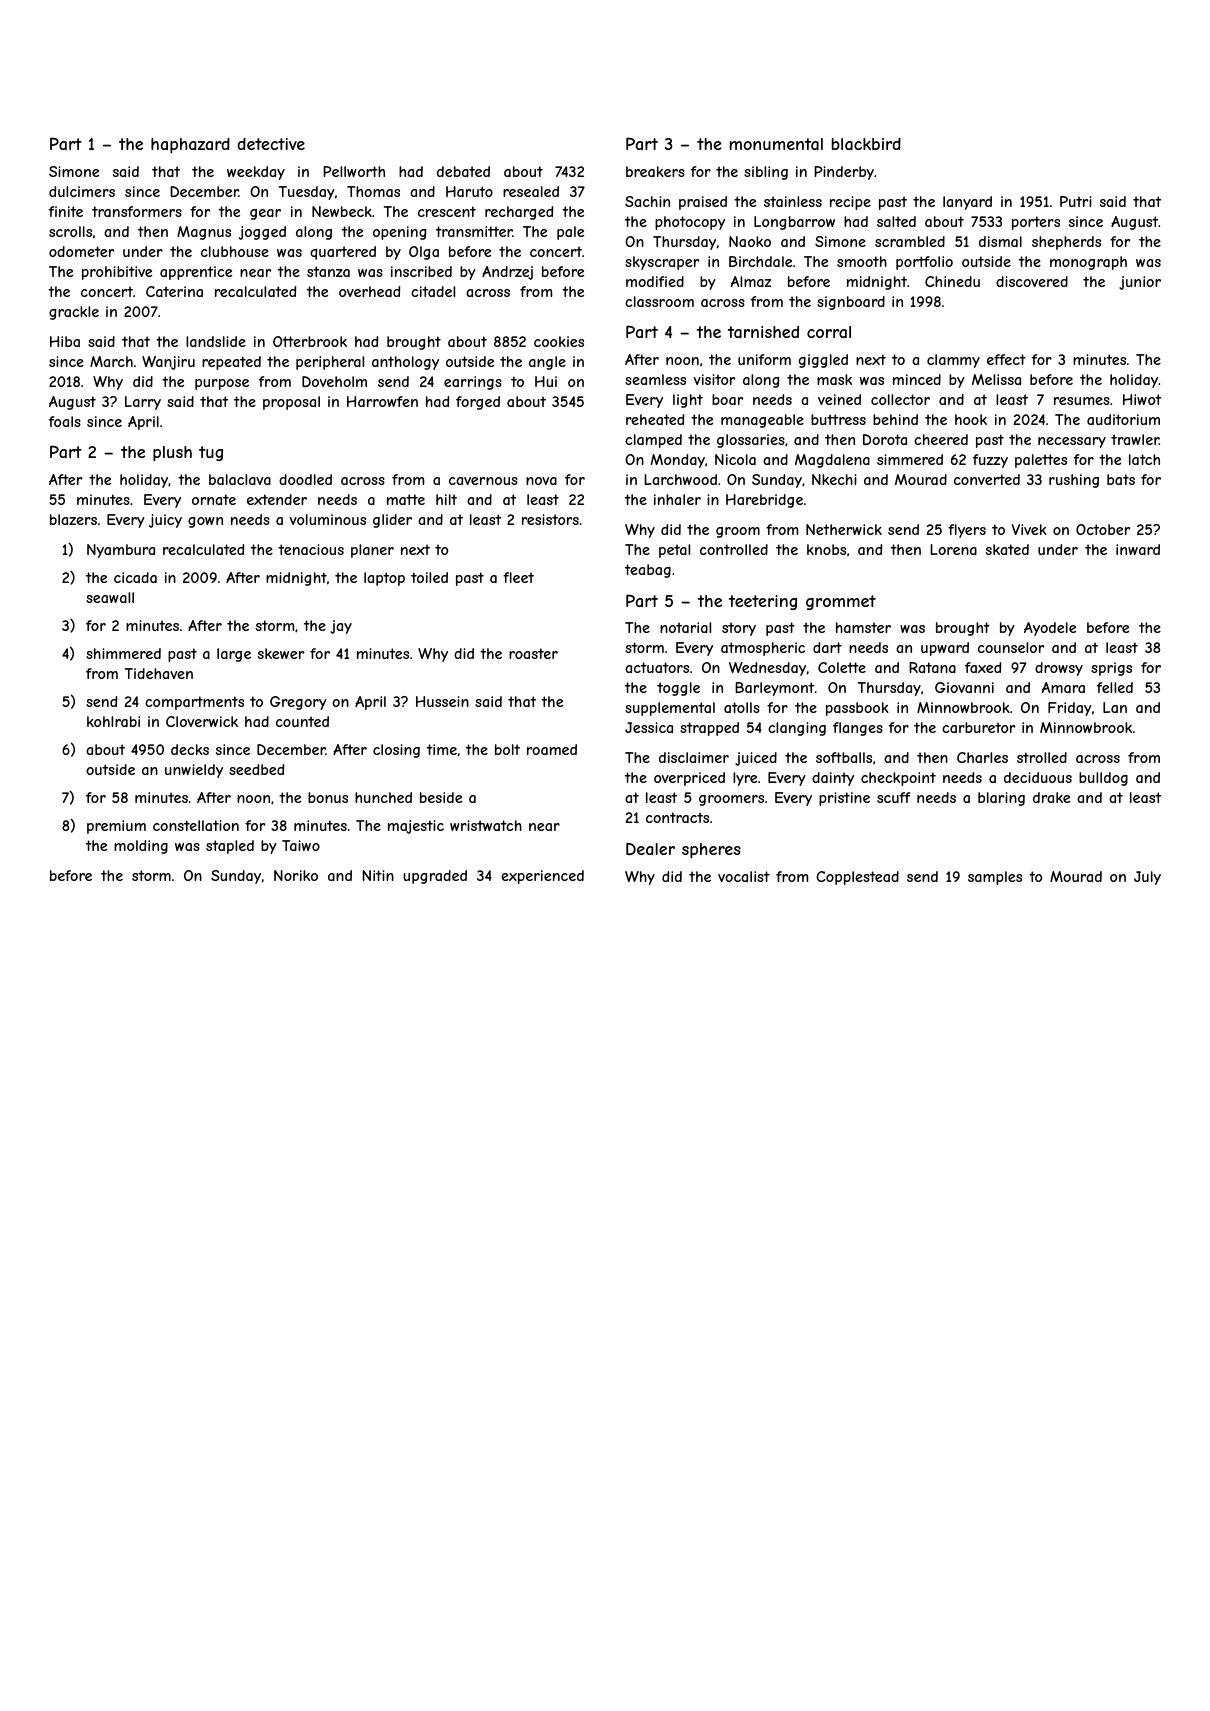  What do you see at coordinates (952, 281) in the screenshot?
I see `Chinedu` at bounding box center [952, 281].
